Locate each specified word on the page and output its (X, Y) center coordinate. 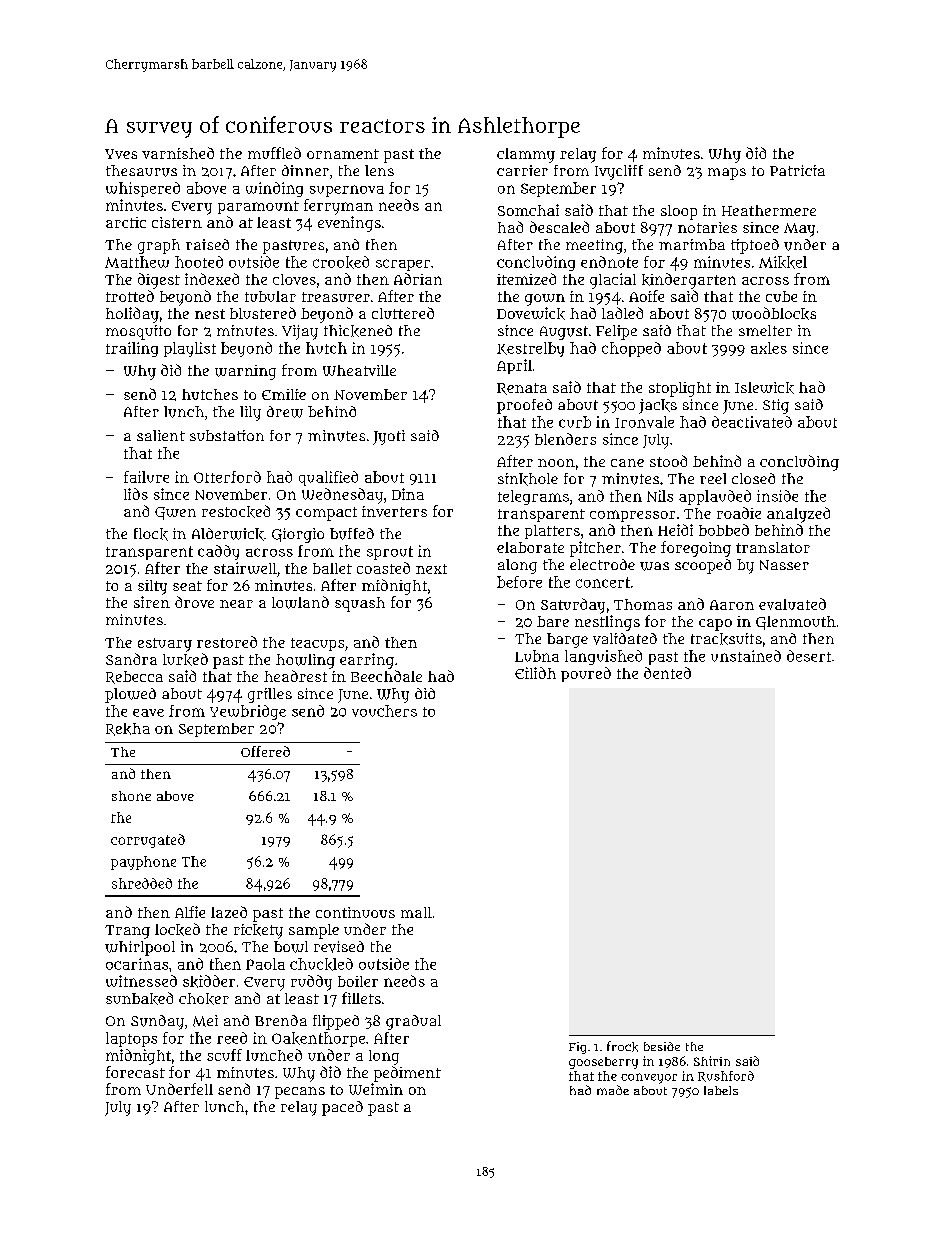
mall (416, 912)
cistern (177, 222)
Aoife (646, 296)
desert (809, 656)
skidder (209, 981)
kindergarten (689, 281)
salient (161, 435)
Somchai (528, 210)
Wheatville (359, 370)
